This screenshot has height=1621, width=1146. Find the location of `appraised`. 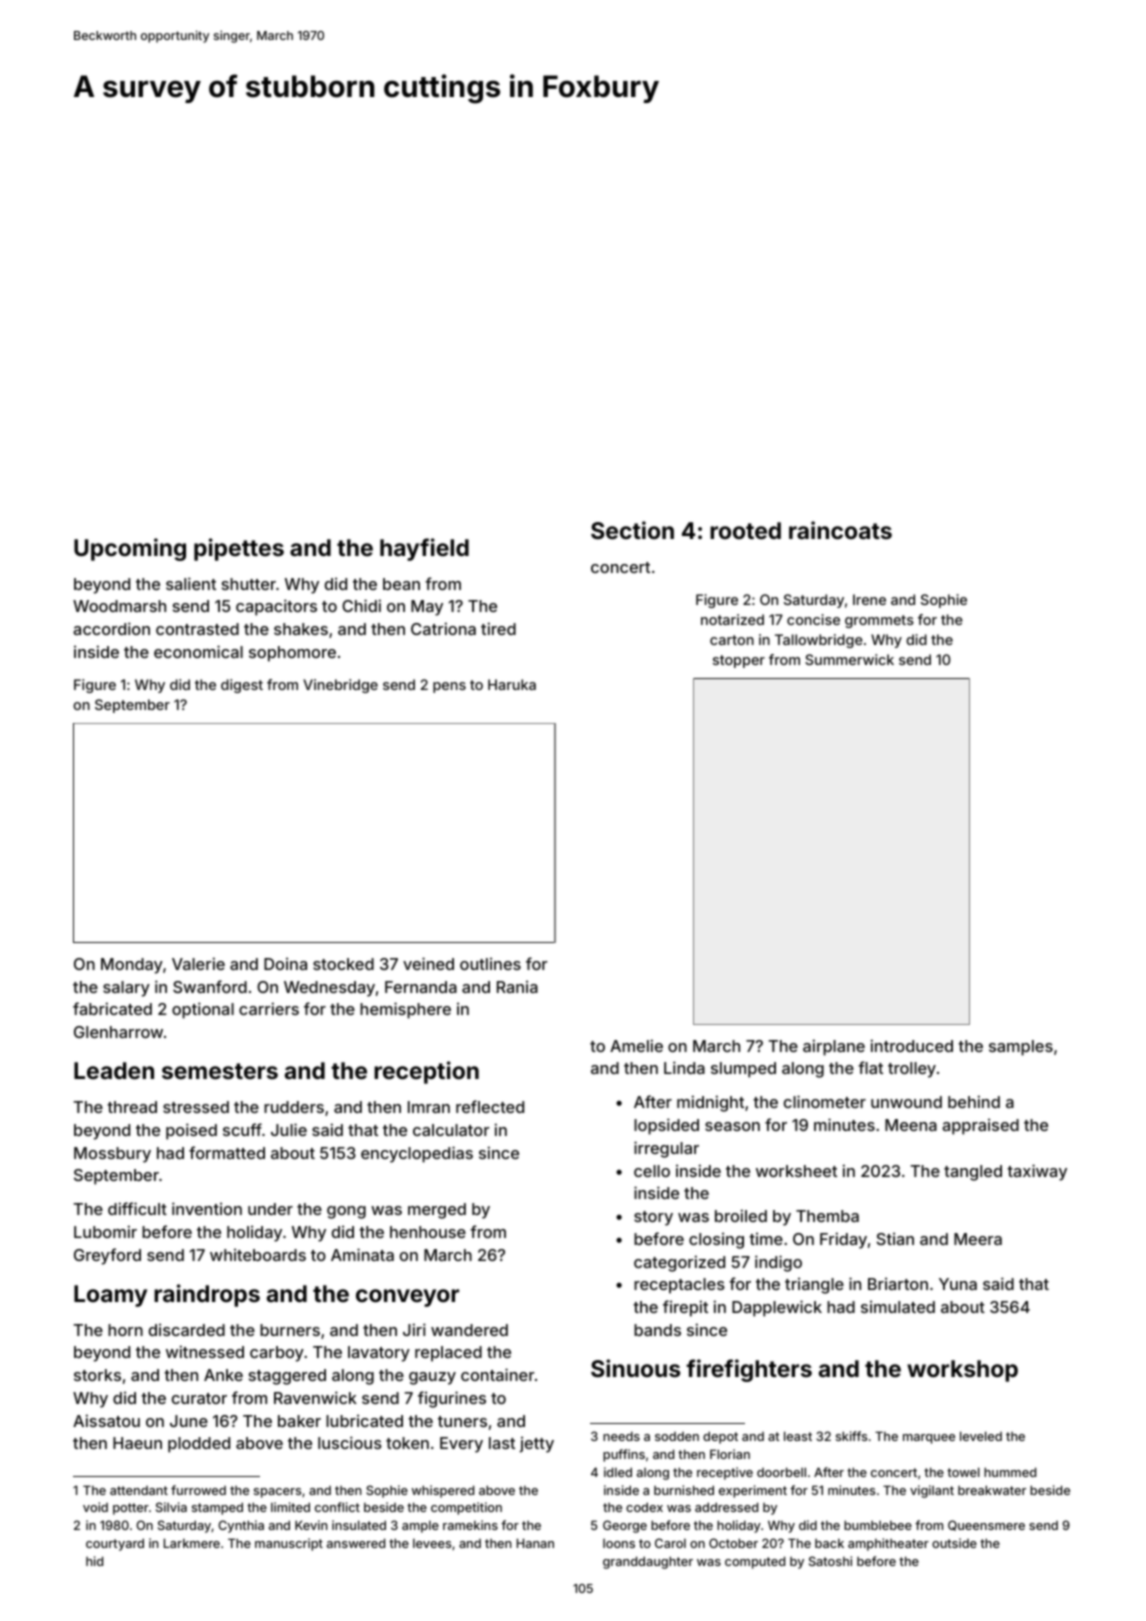

appraised is located at coordinates (980, 1126).
